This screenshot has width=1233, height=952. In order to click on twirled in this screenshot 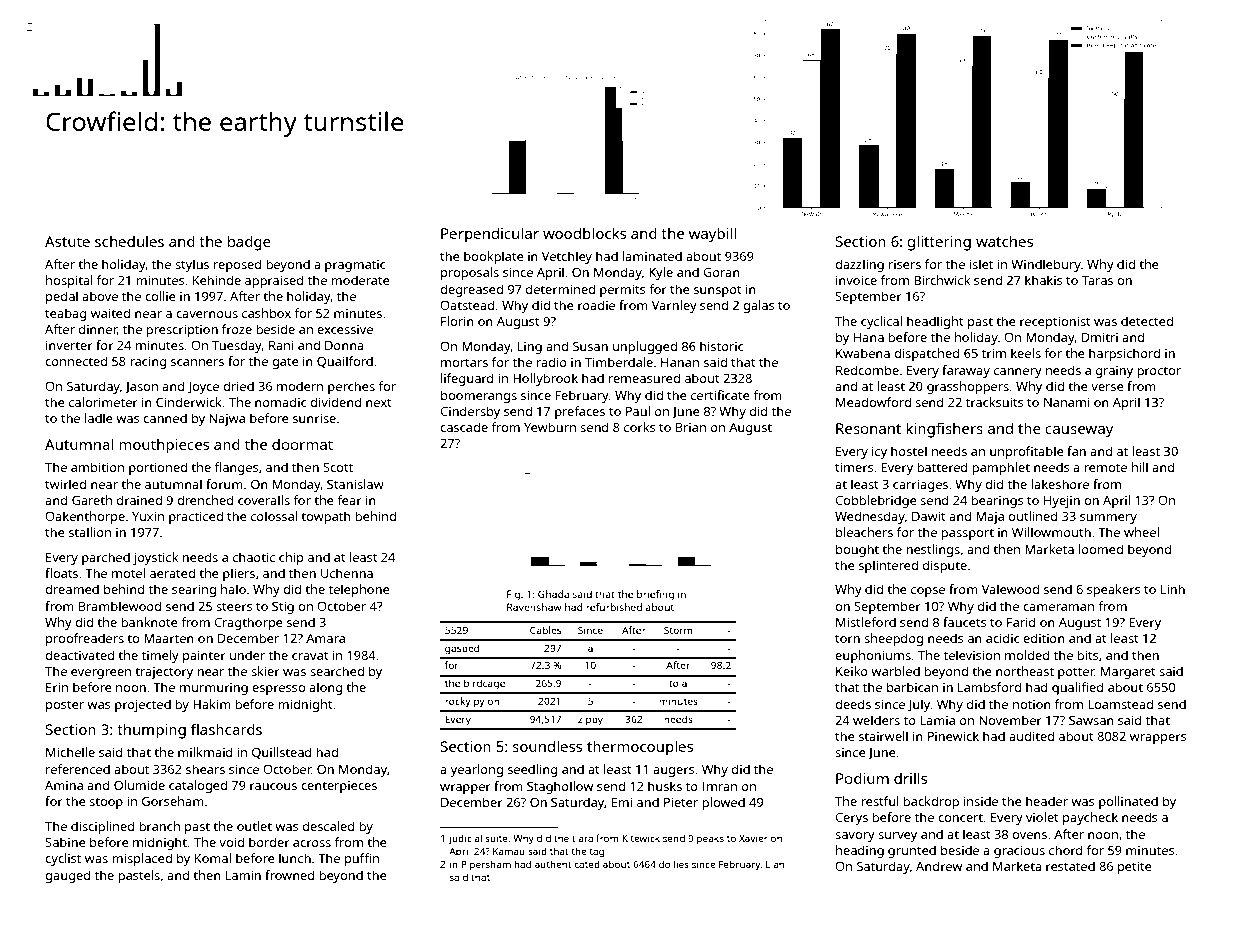, I will do `click(65, 484)`.
